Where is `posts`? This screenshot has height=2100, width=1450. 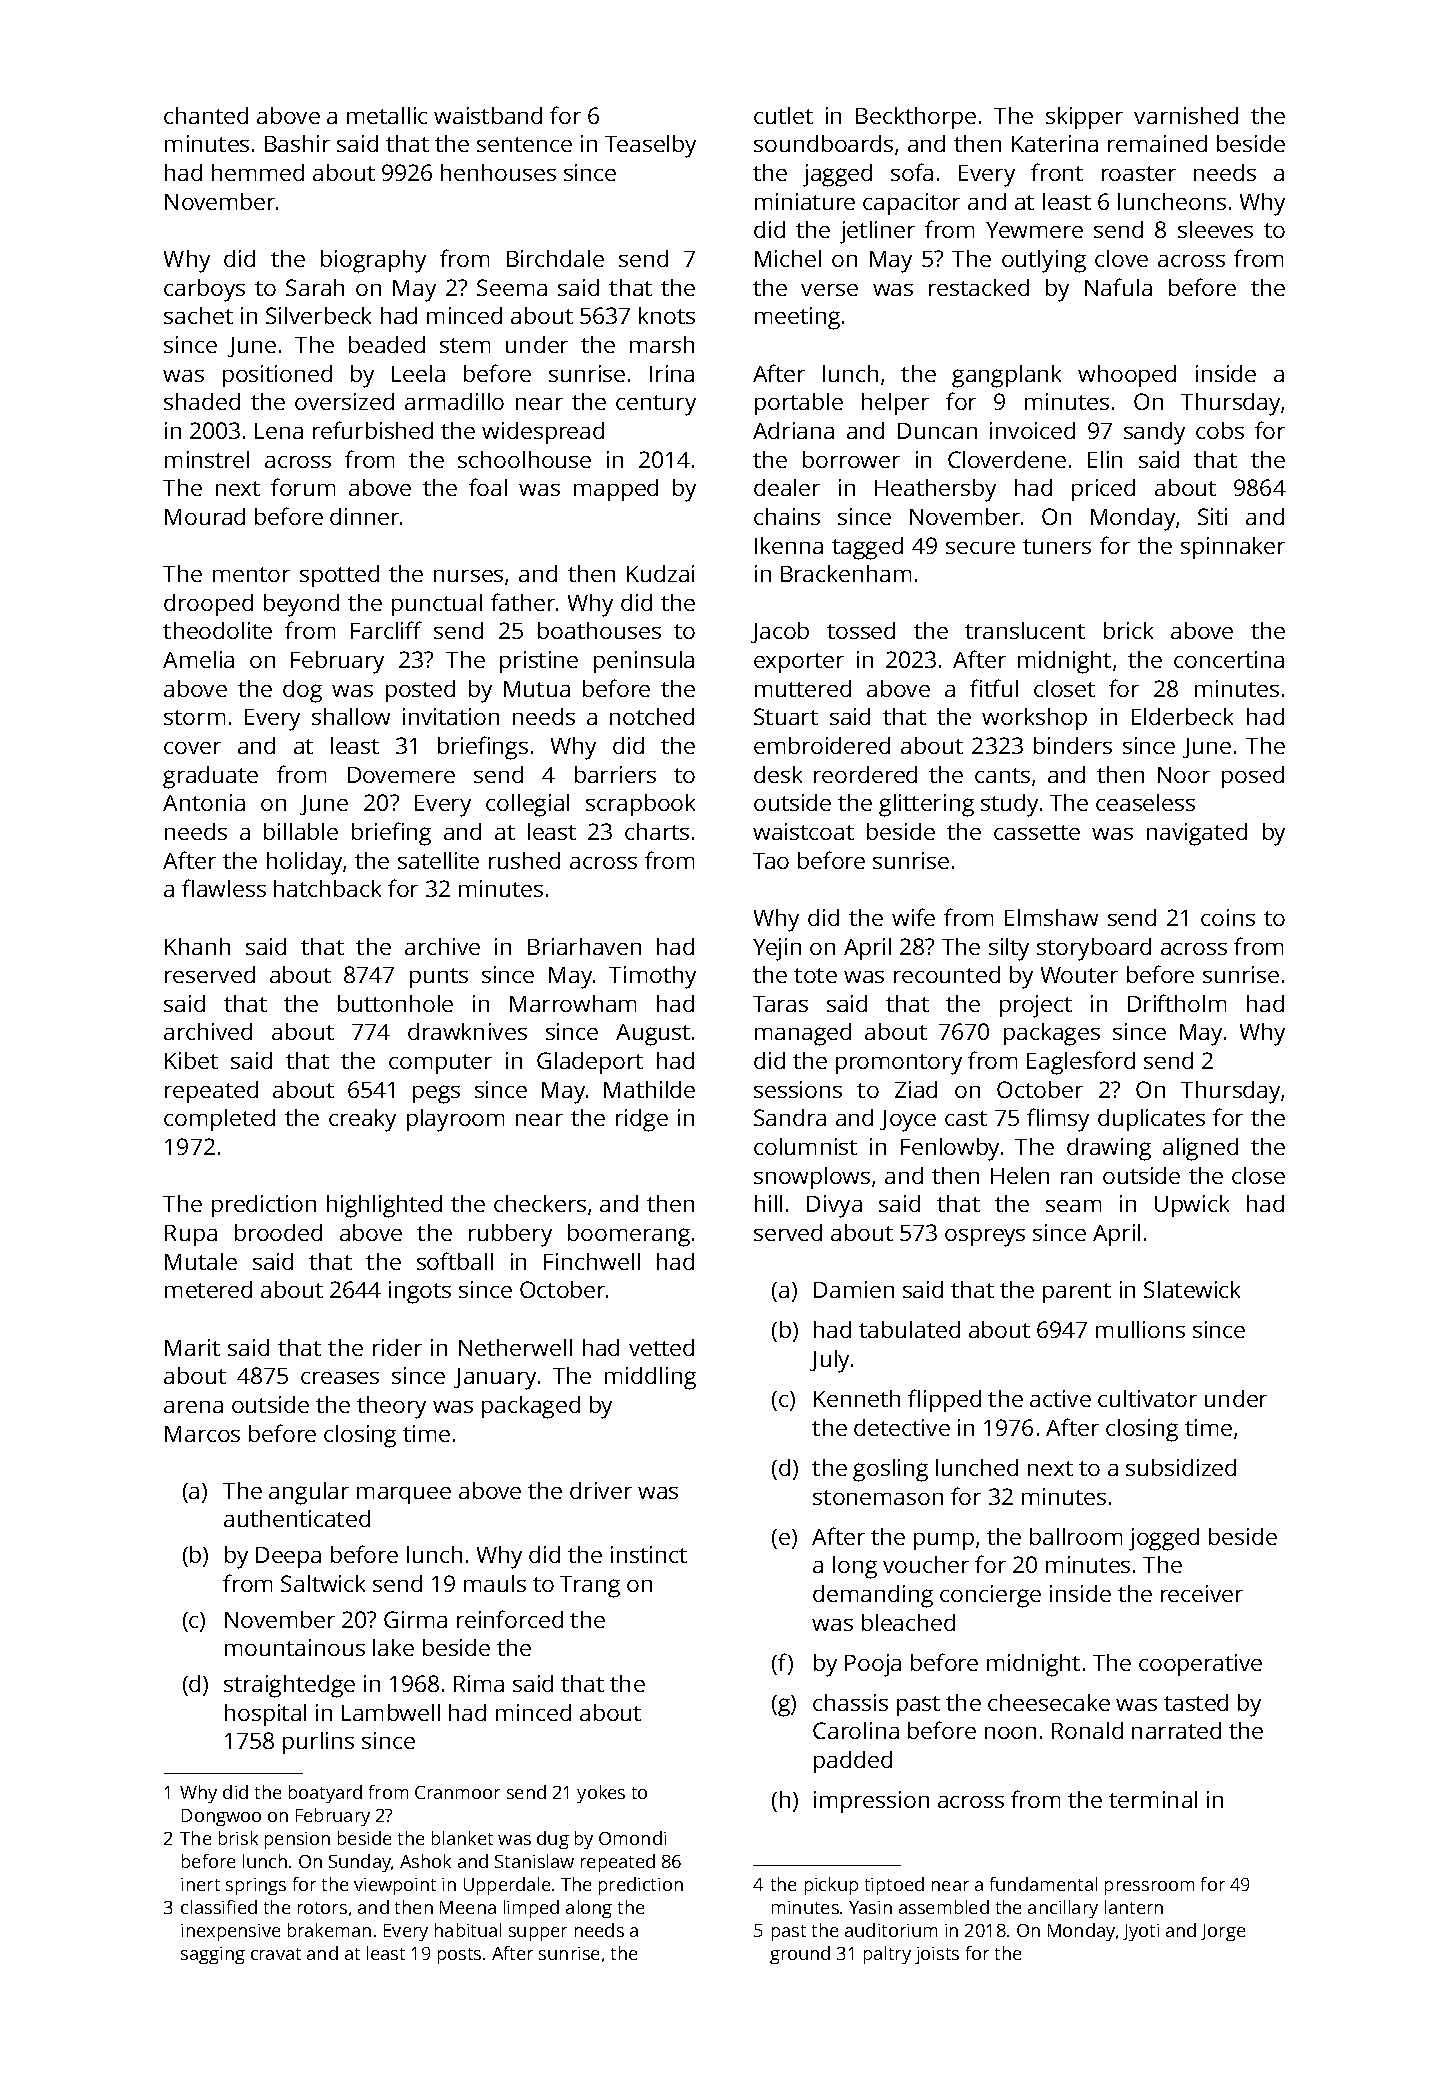
posts is located at coordinates (459, 1956).
